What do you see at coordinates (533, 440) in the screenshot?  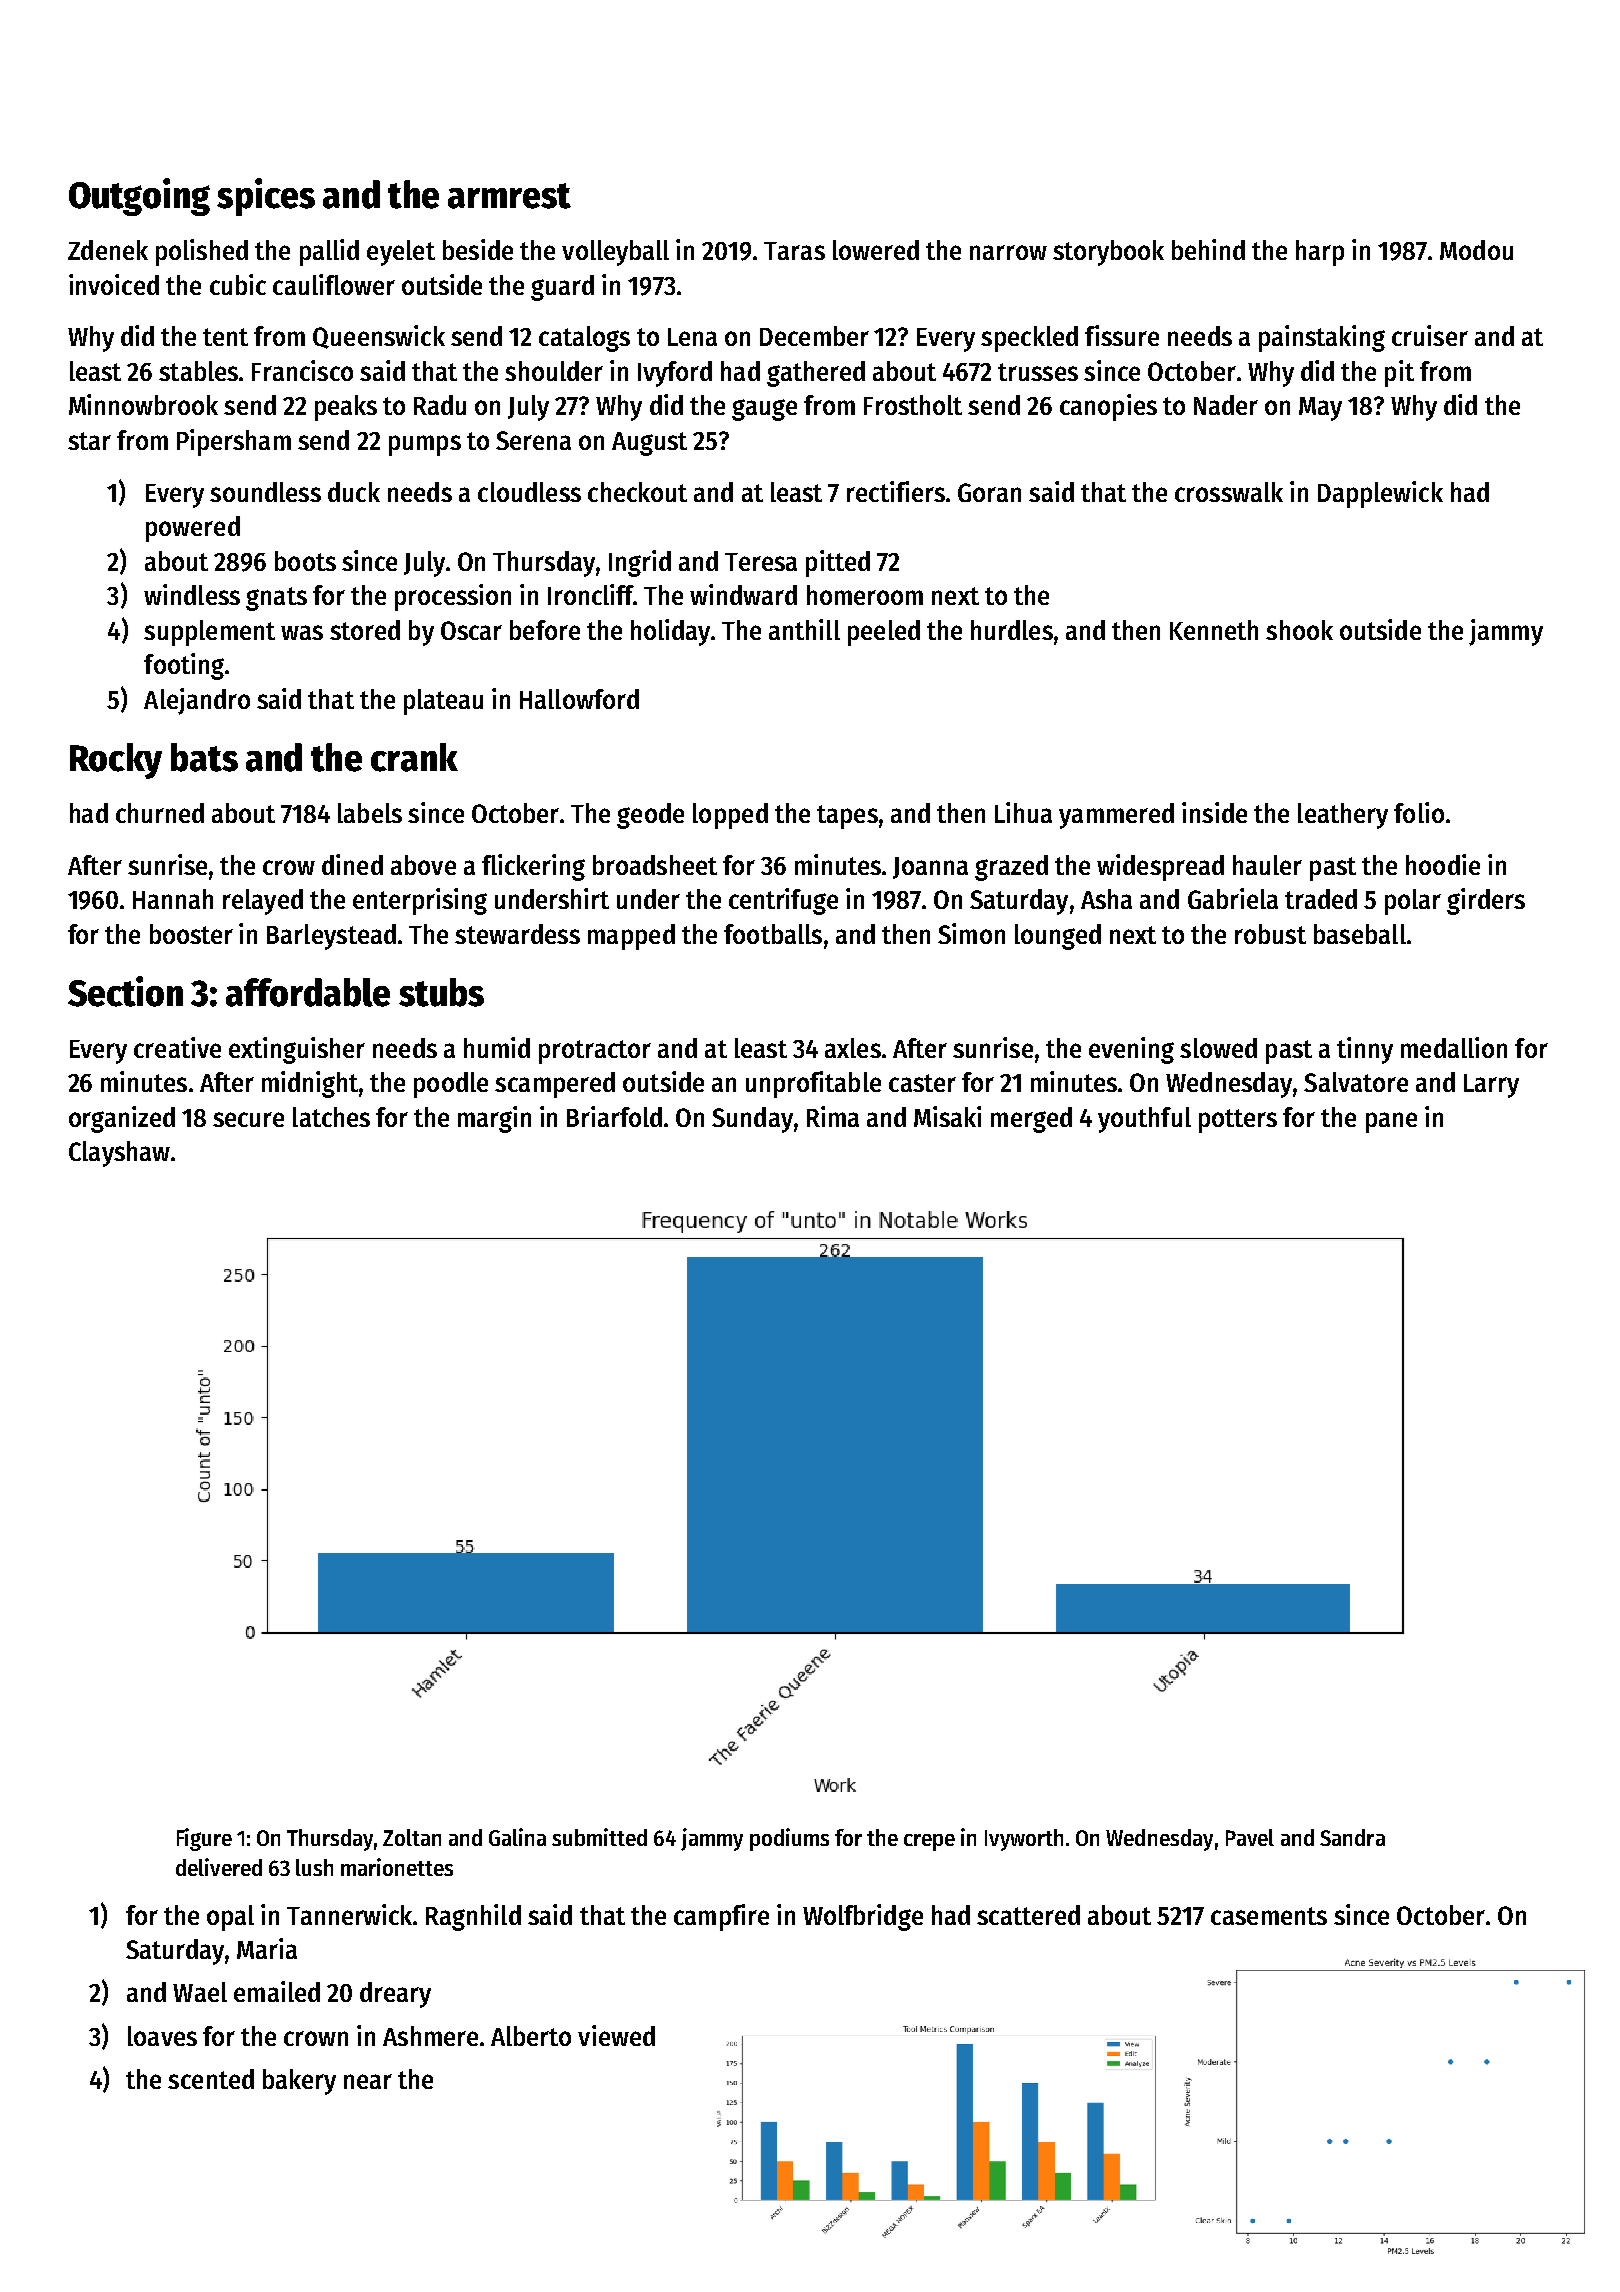 I see `Serena` at bounding box center [533, 440].
